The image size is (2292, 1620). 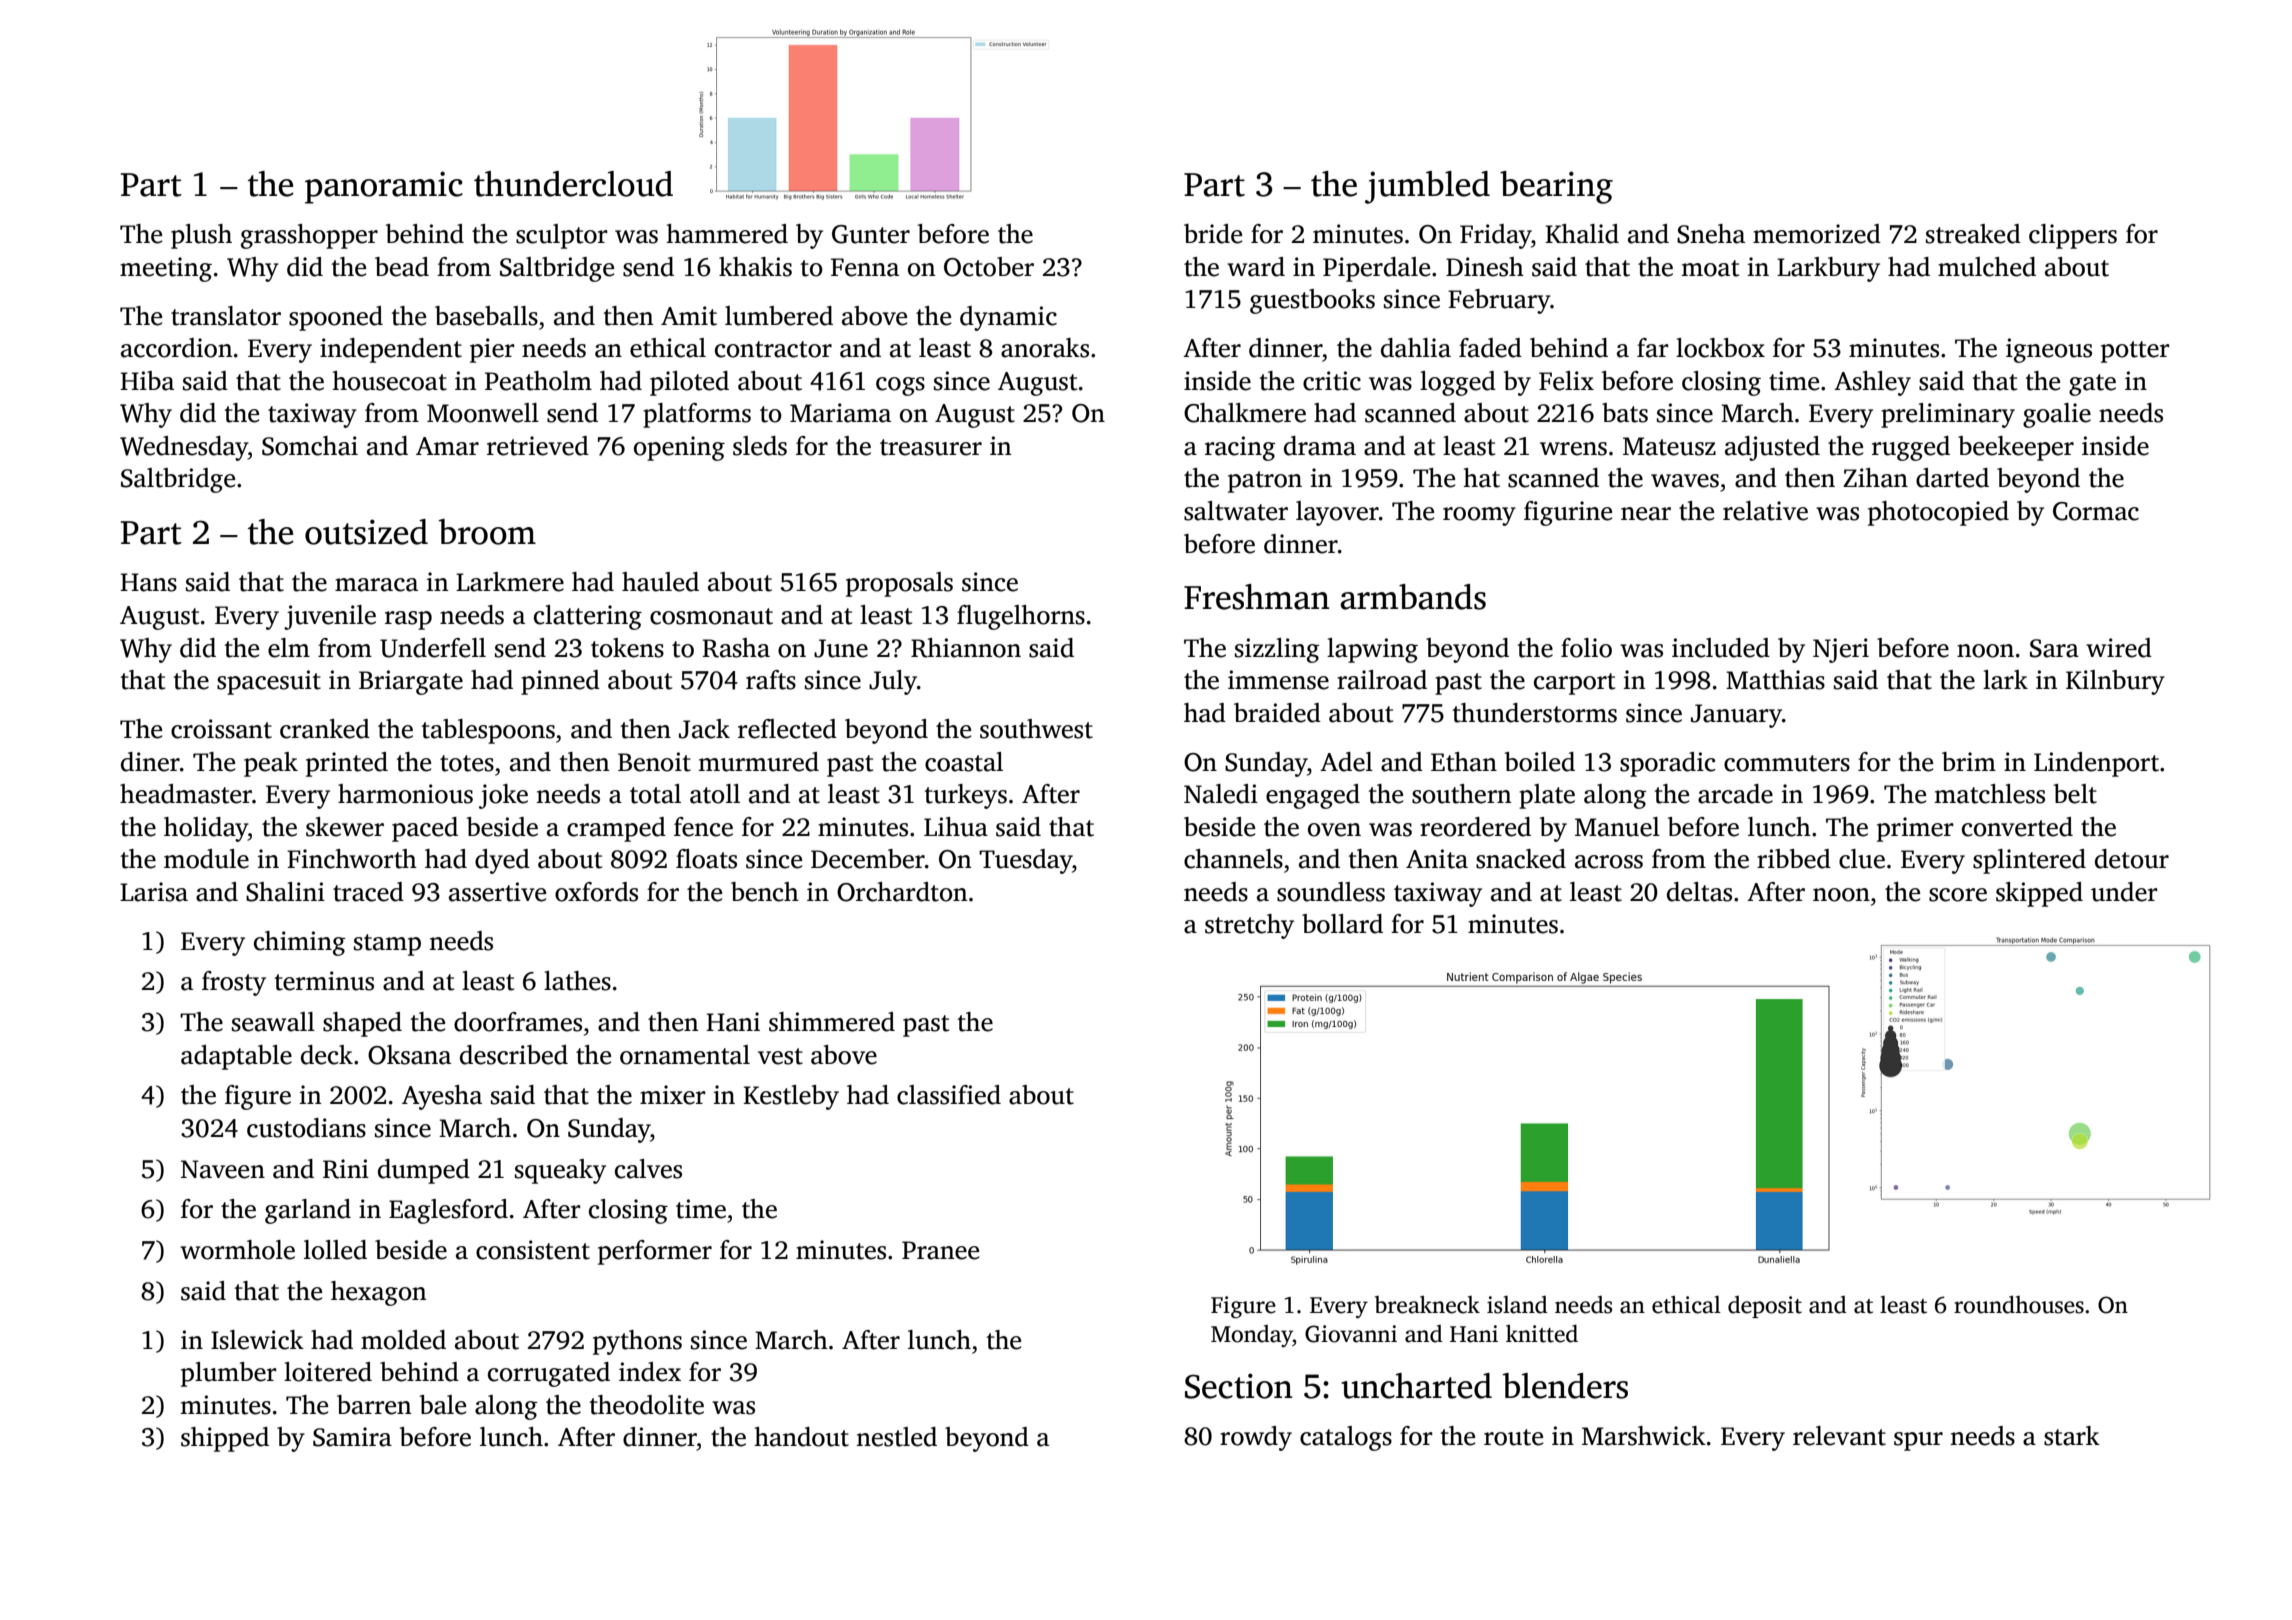 I want to click on wired, so click(x=2119, y=648).
